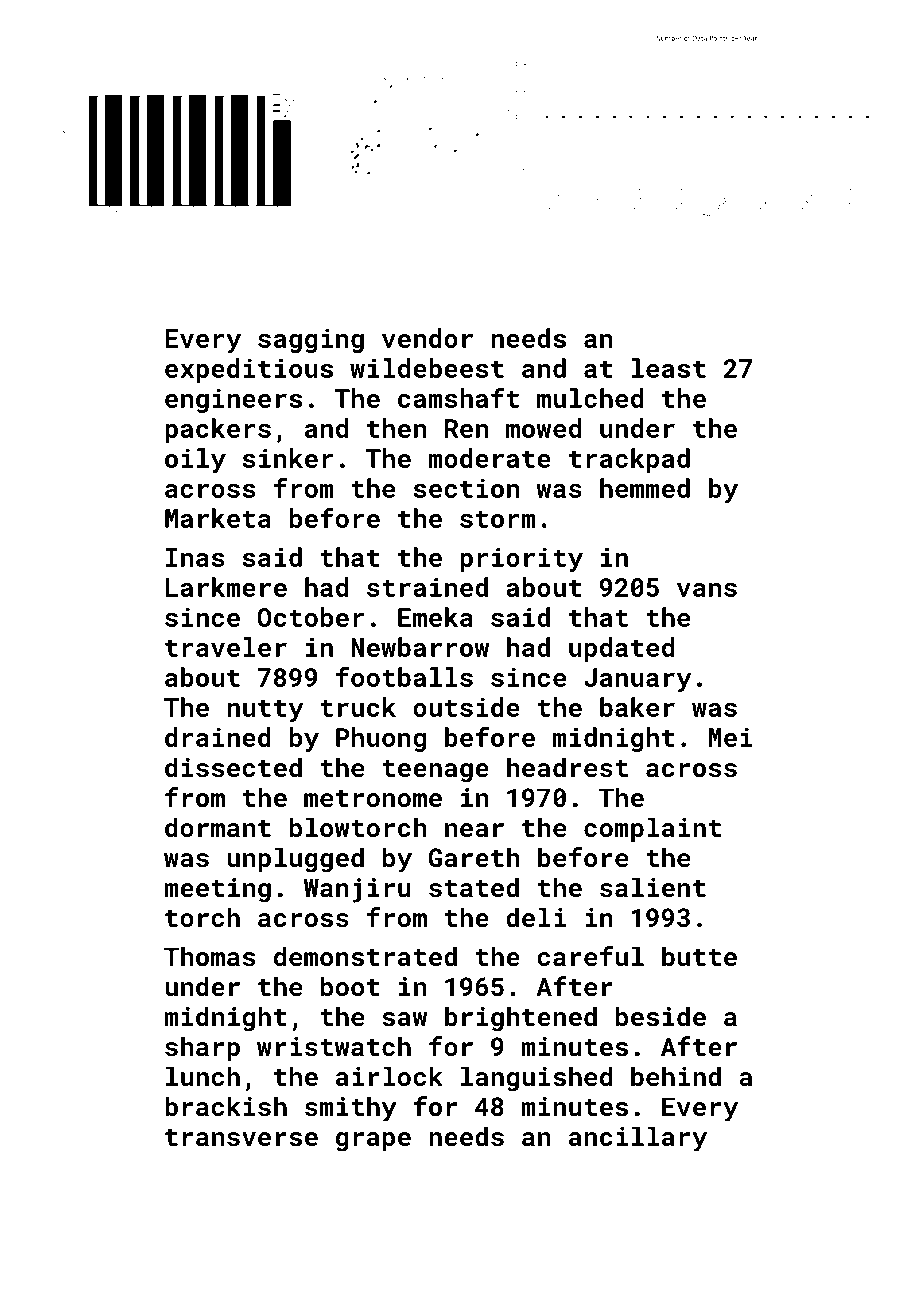  I want to click on least, so click(669, 368).
